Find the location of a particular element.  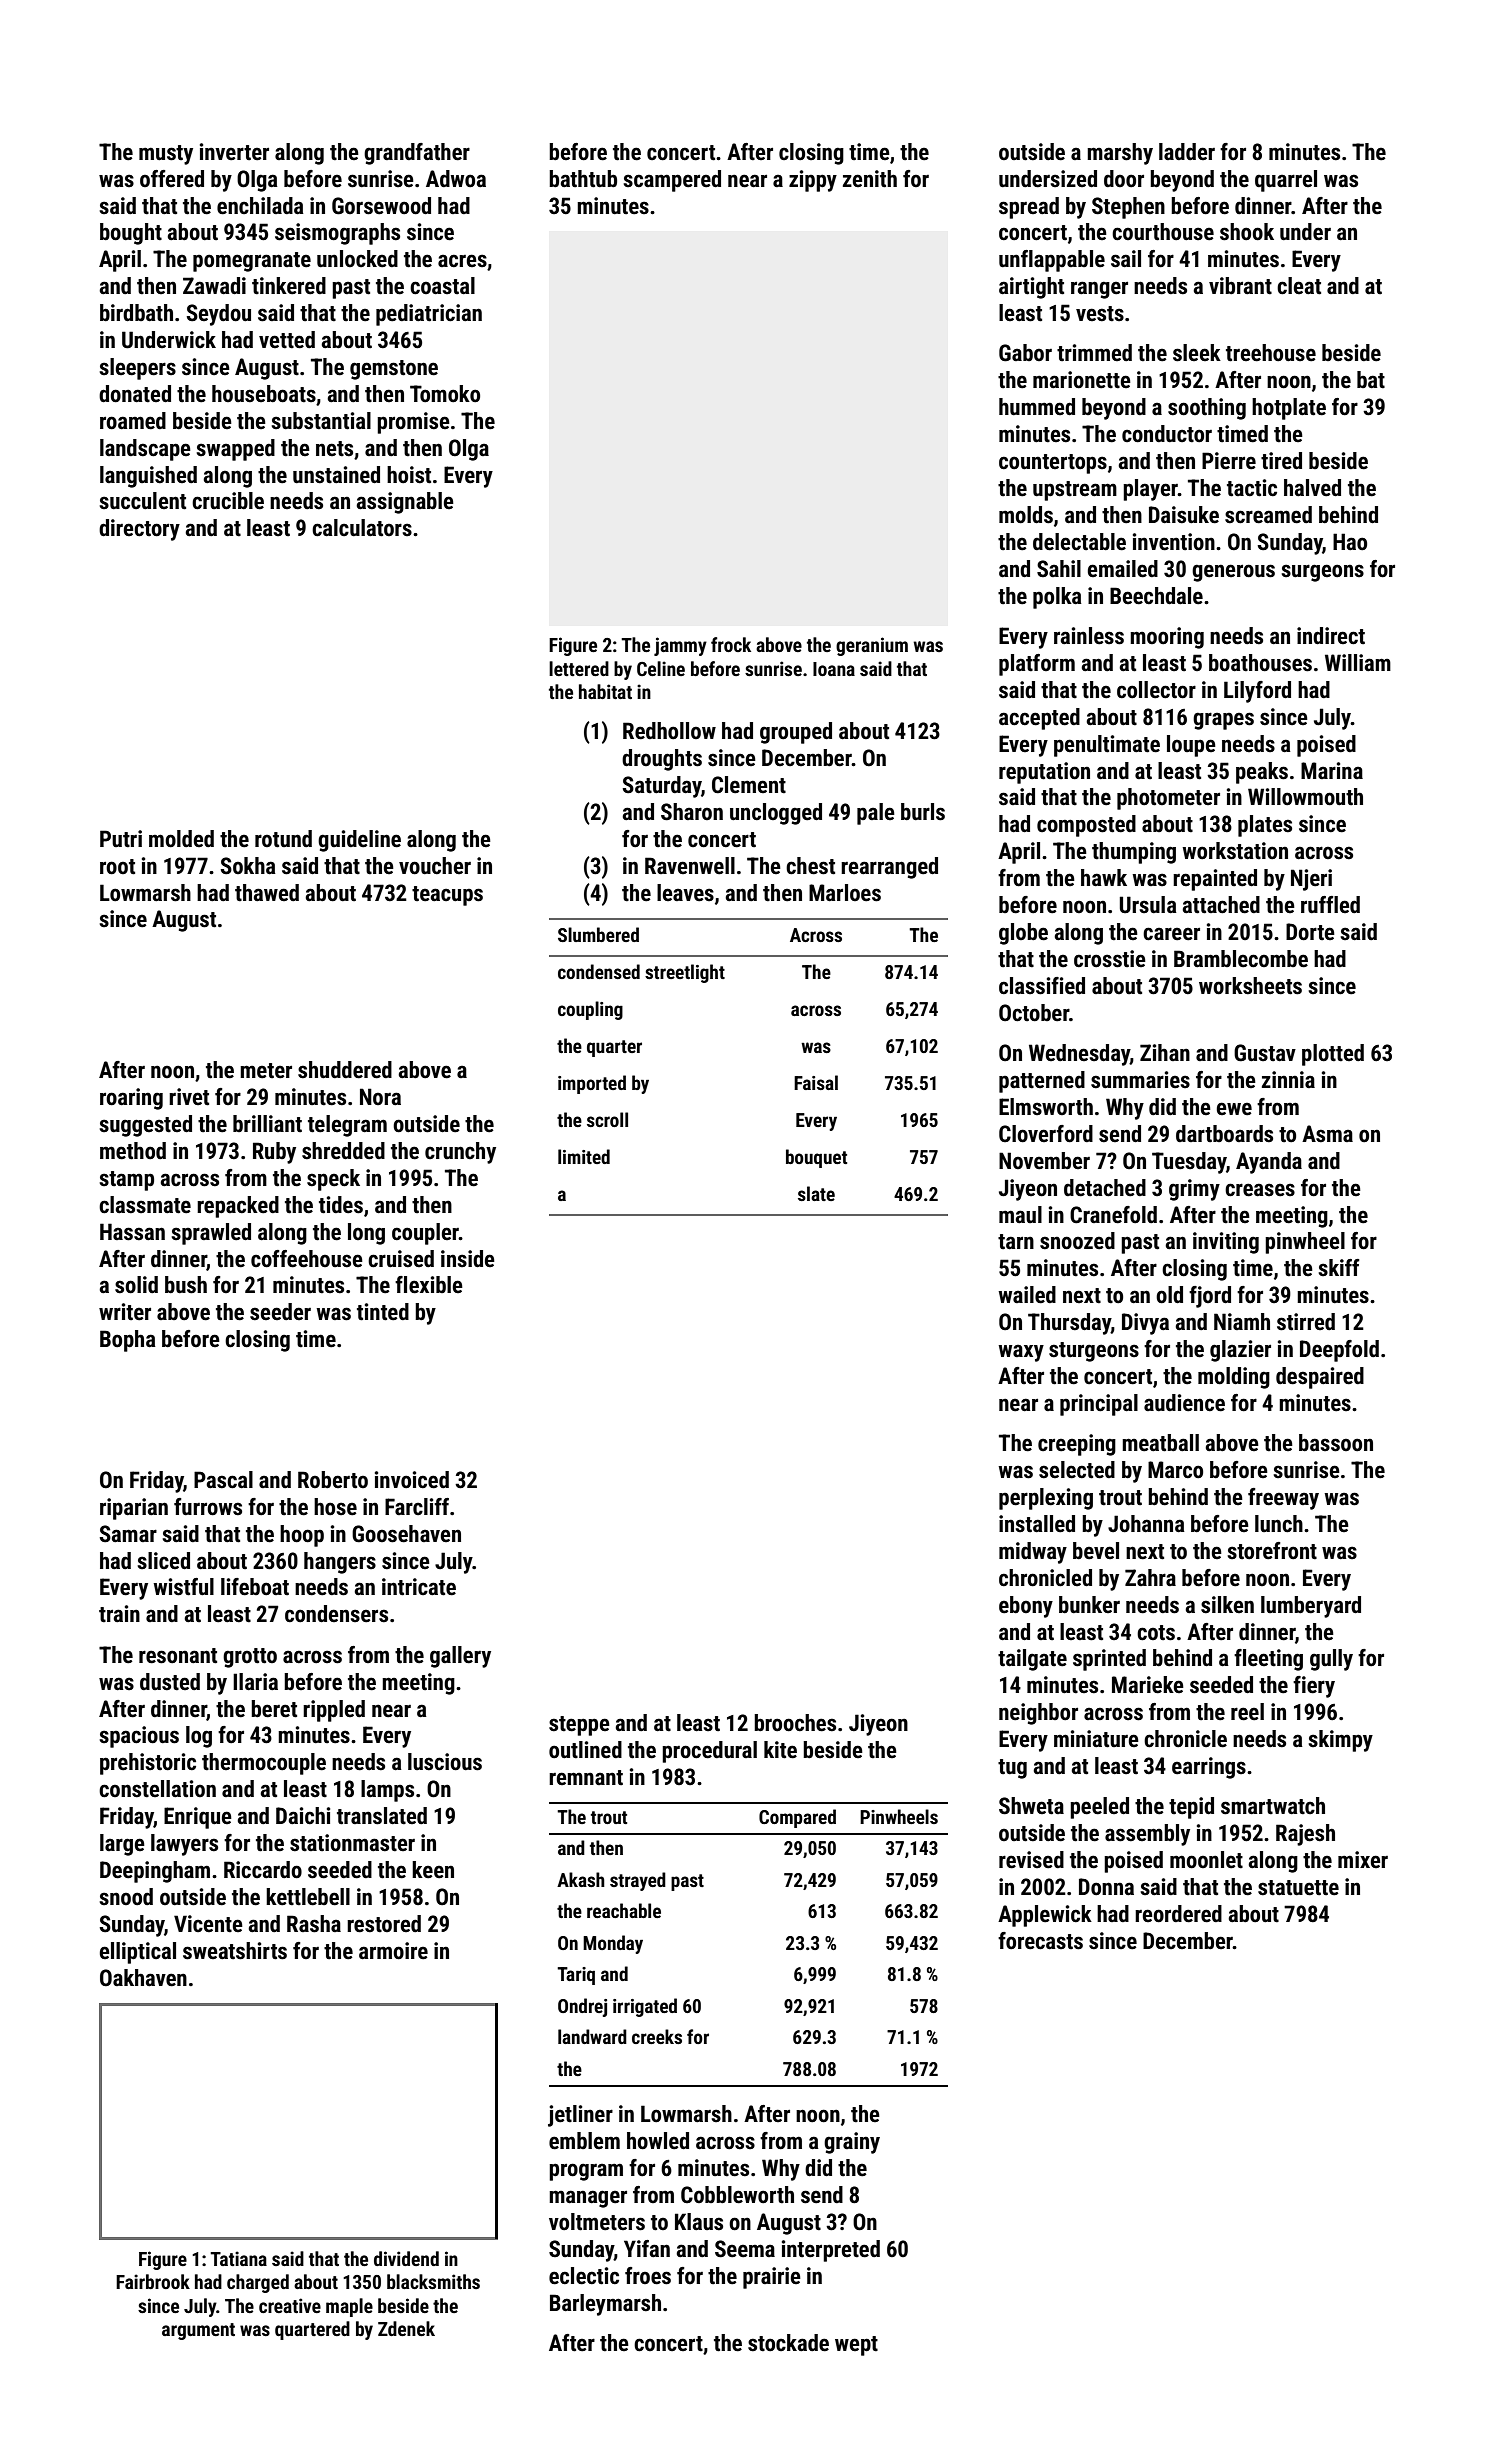

musty is located at coordinates (166, 155).
